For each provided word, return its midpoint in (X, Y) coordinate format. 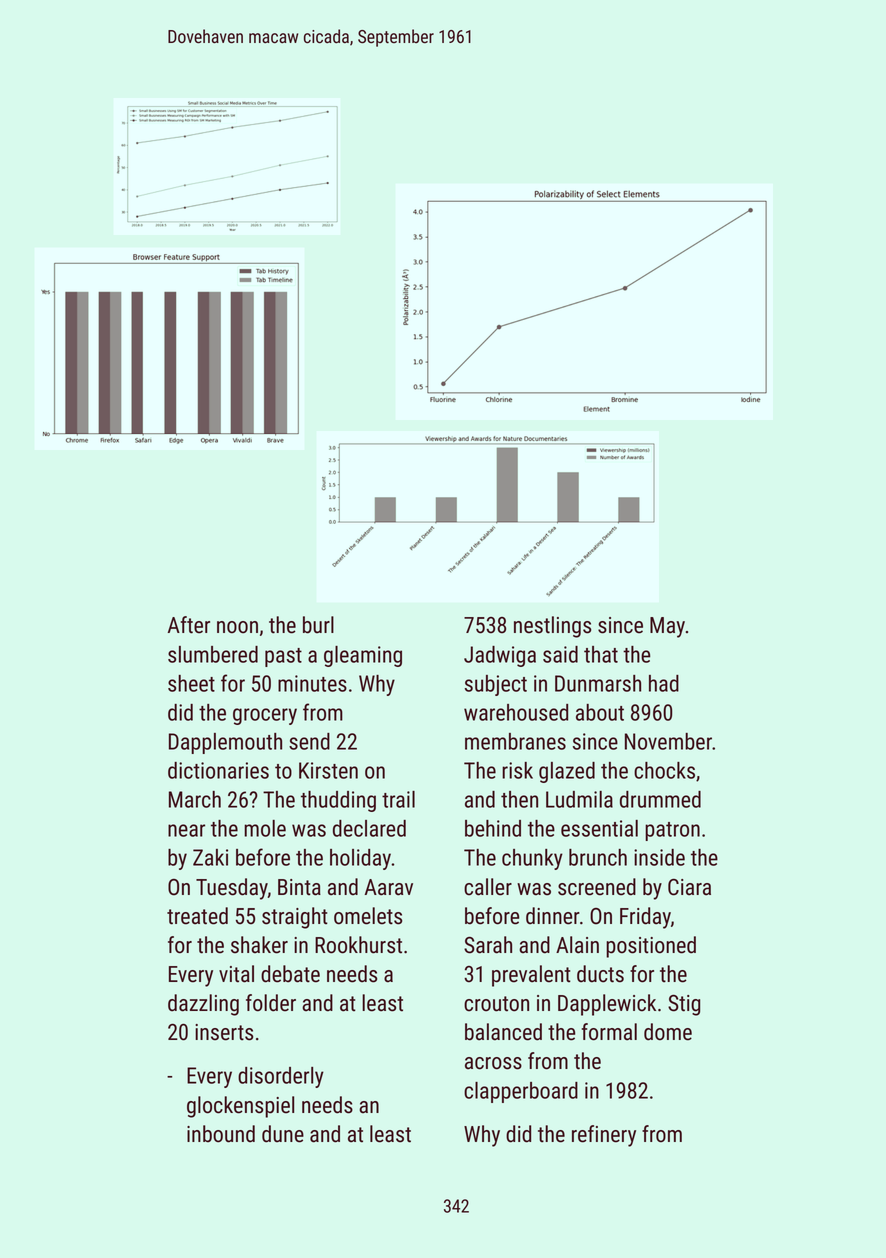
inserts (224, 1032)
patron (672, 831)
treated (197, 916)
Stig (684, 1005)
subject (496, 685)
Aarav (389, 887)
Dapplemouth (225, 743)
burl (318, 625)
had (664, 683)
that (601, 654)
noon (237, 627)
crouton (496, 1004)
